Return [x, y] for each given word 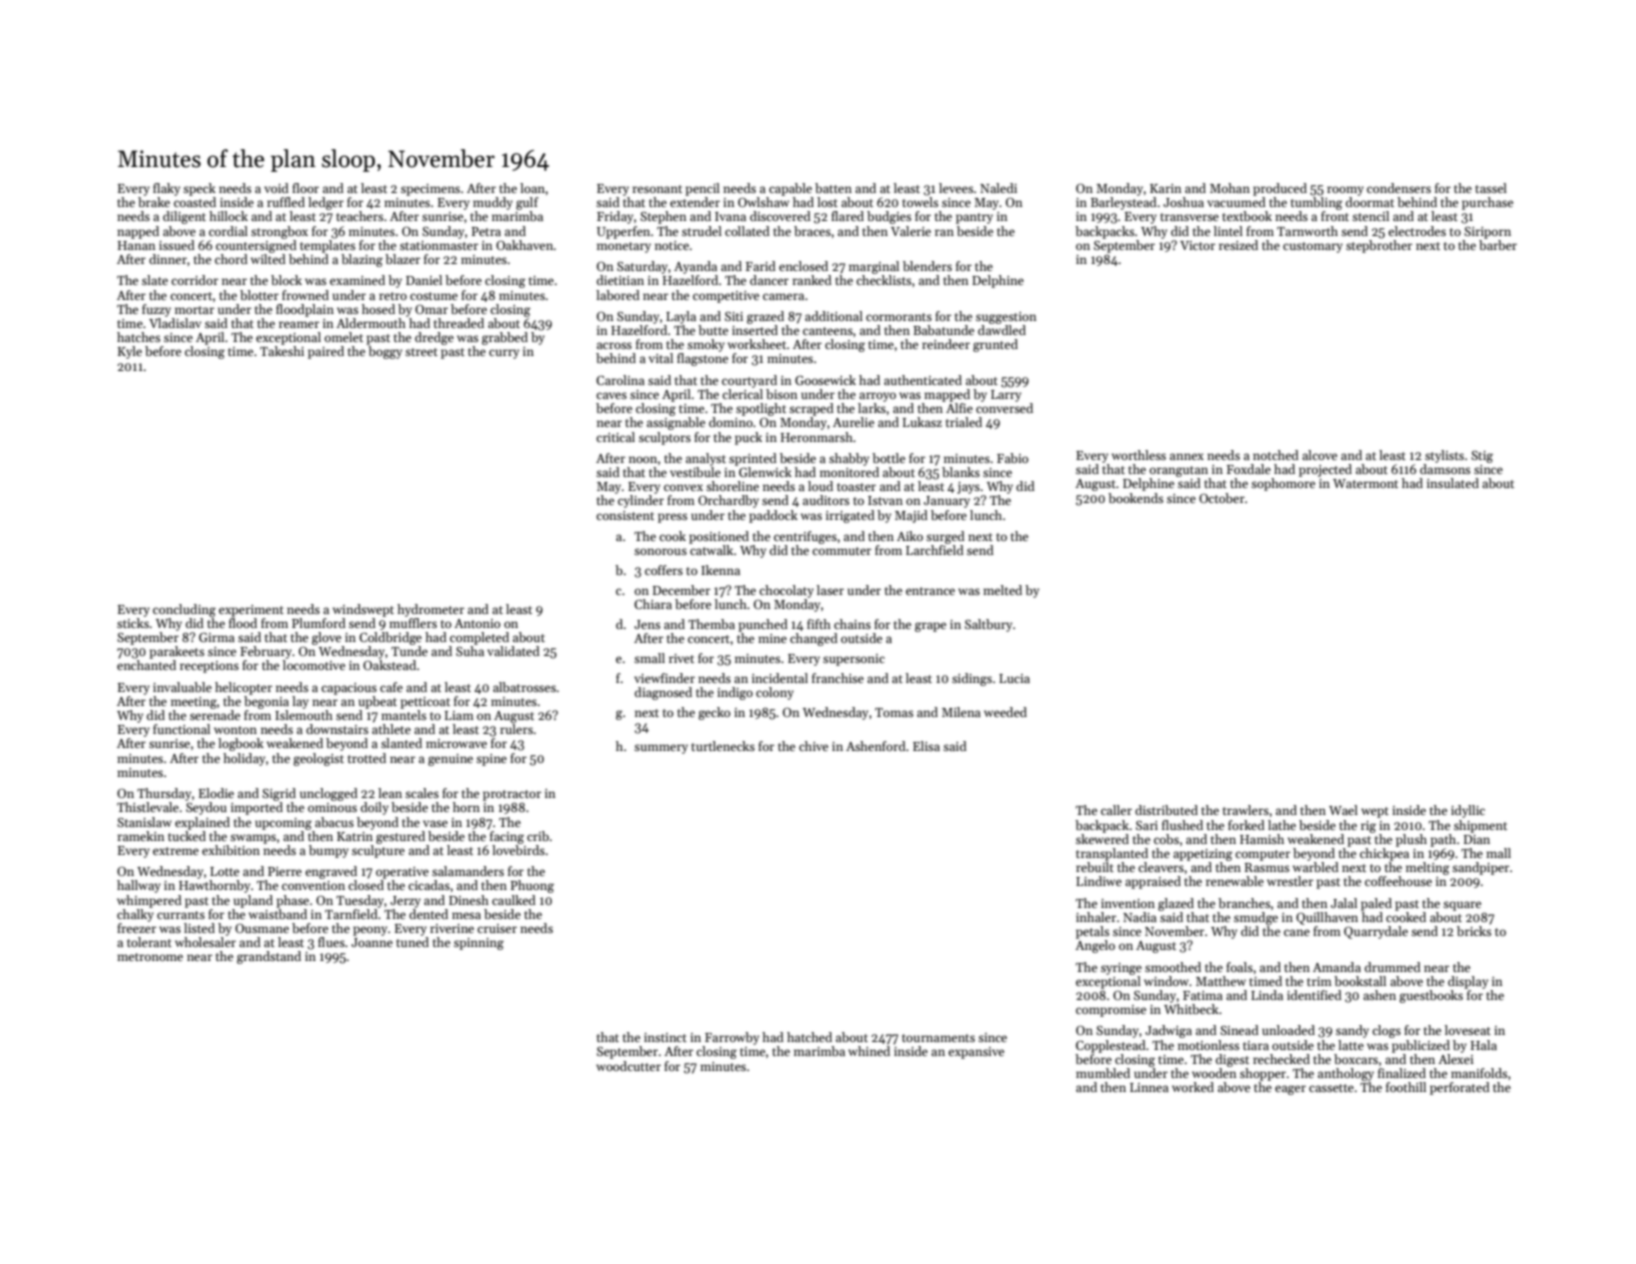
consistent [625, 515]
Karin [1166, 188]
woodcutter [628, 1066]
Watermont [1365, 483]
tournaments [938, 1038]
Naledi [998, 188]
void [276, 188]
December [681, 590]
